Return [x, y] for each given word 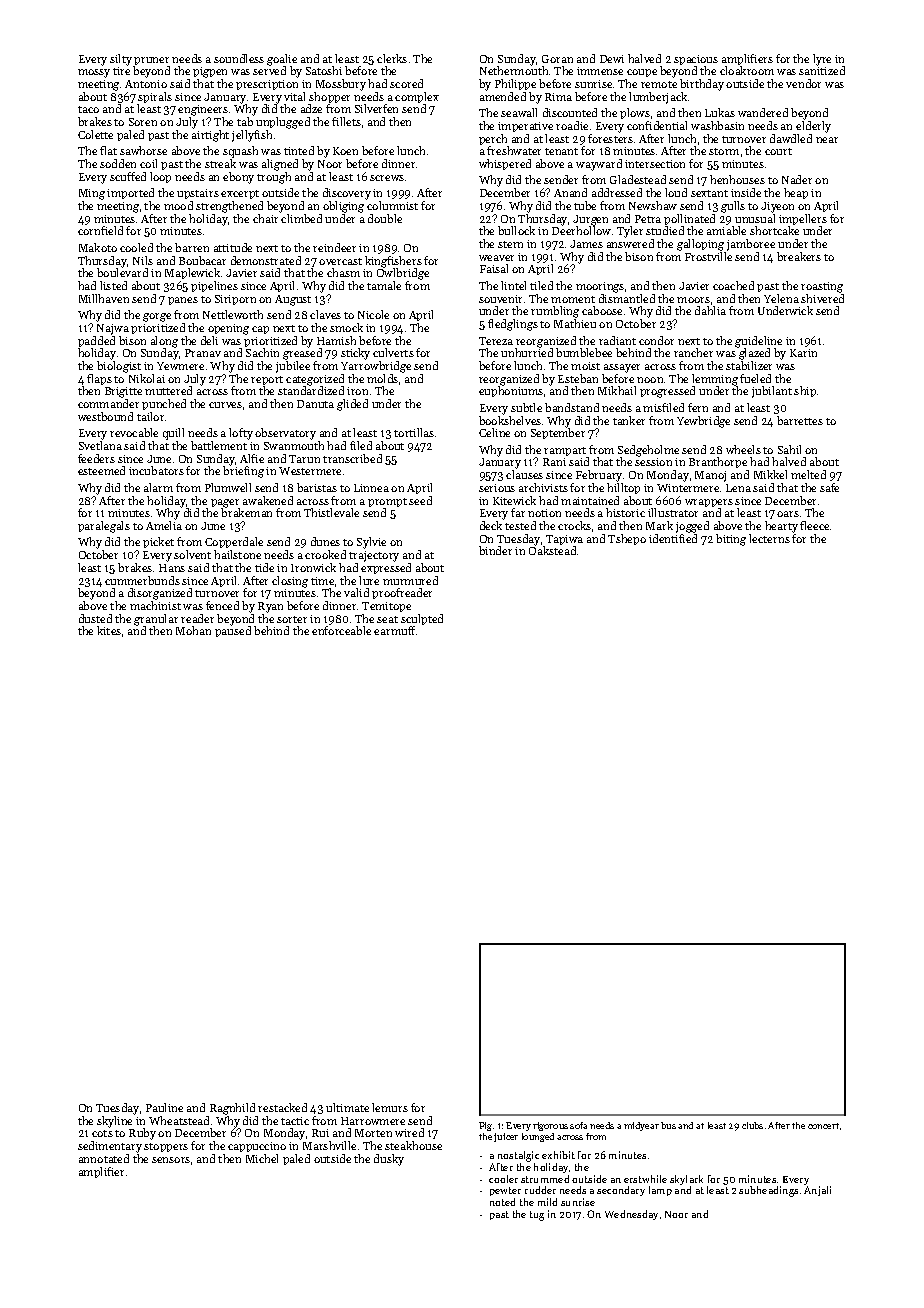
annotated [104, 1158]
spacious [696, 60]
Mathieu [575, 323]
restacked [282, 1107]
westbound [105, 416]
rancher [693, 352]
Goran [557, 59]
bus [668, 1125]
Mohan [193, 630]
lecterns [769, 538]
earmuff [394, 630]
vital [294, 96]
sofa [578, 1125]
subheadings [768, 1191]
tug [537, 1216]
